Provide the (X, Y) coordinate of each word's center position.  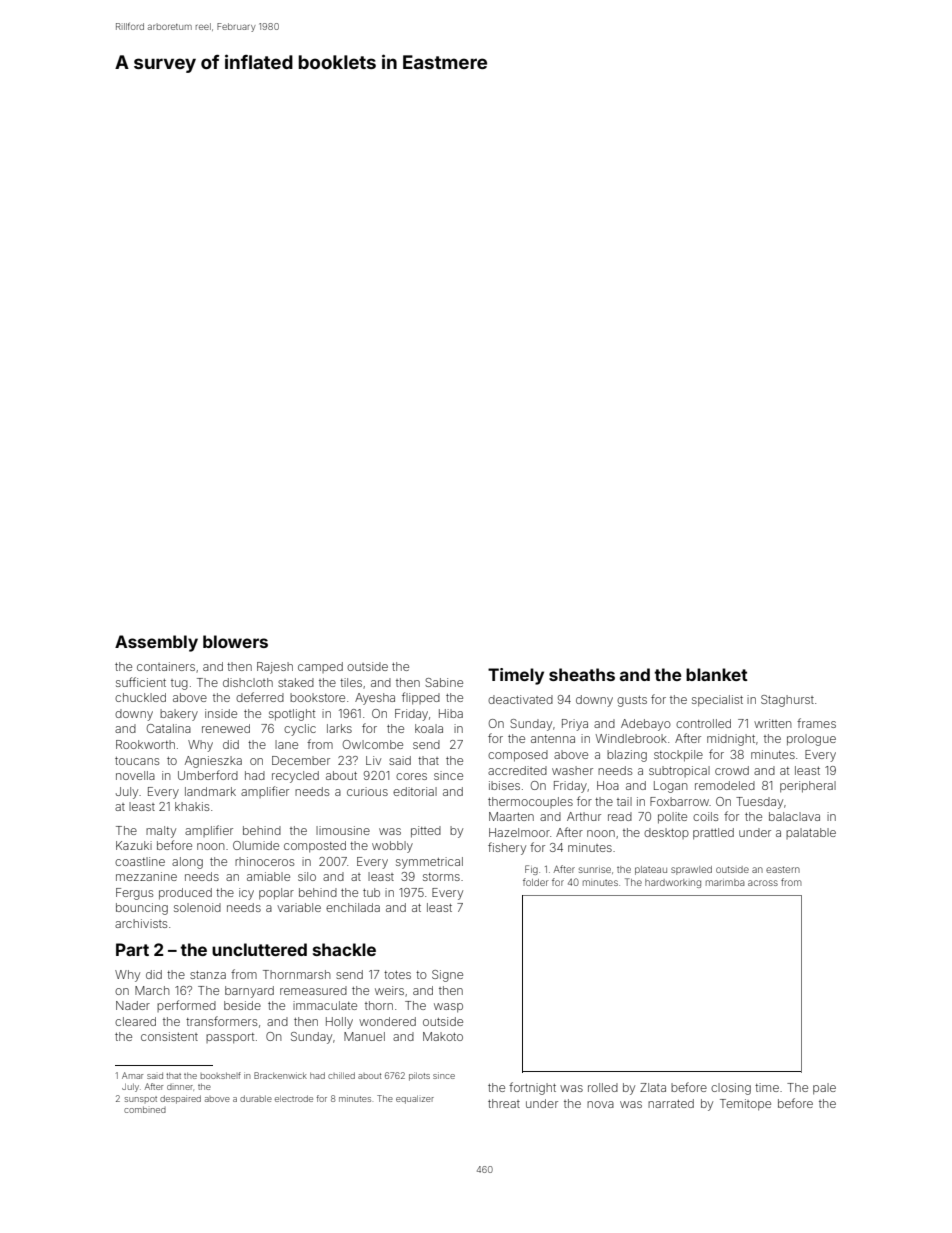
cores (411, 776)
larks (339, 728)
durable (256, 1098)
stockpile (678, 756)
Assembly (156, 643)
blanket (717, 674)
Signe (447, 976)
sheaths (582, 674)
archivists (141, 923)
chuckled (140, 697)
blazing (627, 756)
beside (242, 1005)
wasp (448, 1008)
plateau (651, 870)
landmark (210, 791)
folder (536, 882)
